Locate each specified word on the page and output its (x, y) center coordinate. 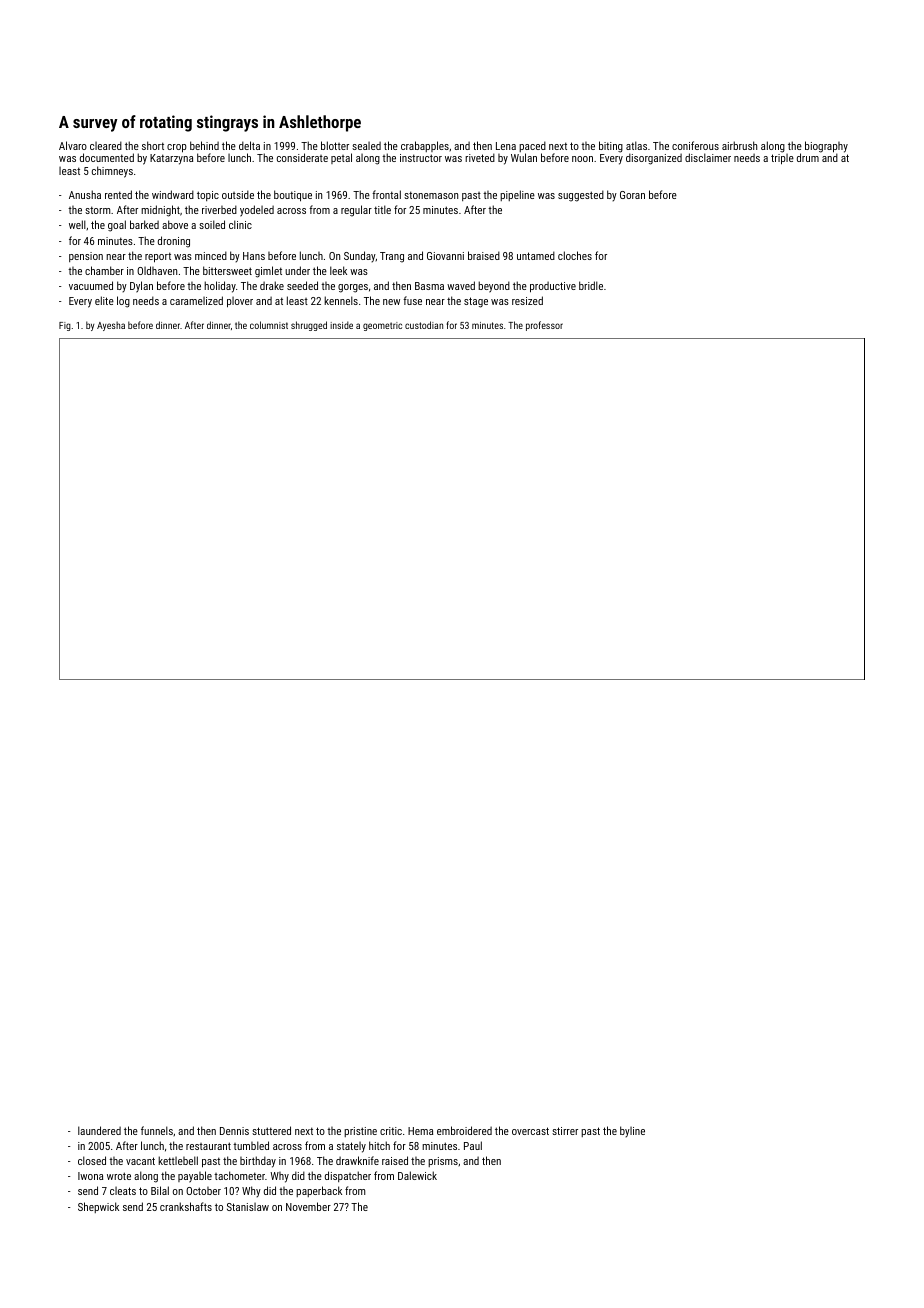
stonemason (431, 195)
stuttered (271, 1130)
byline (632, 1132)
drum (808, 158)
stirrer (565, 1131)
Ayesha (111, 326)
